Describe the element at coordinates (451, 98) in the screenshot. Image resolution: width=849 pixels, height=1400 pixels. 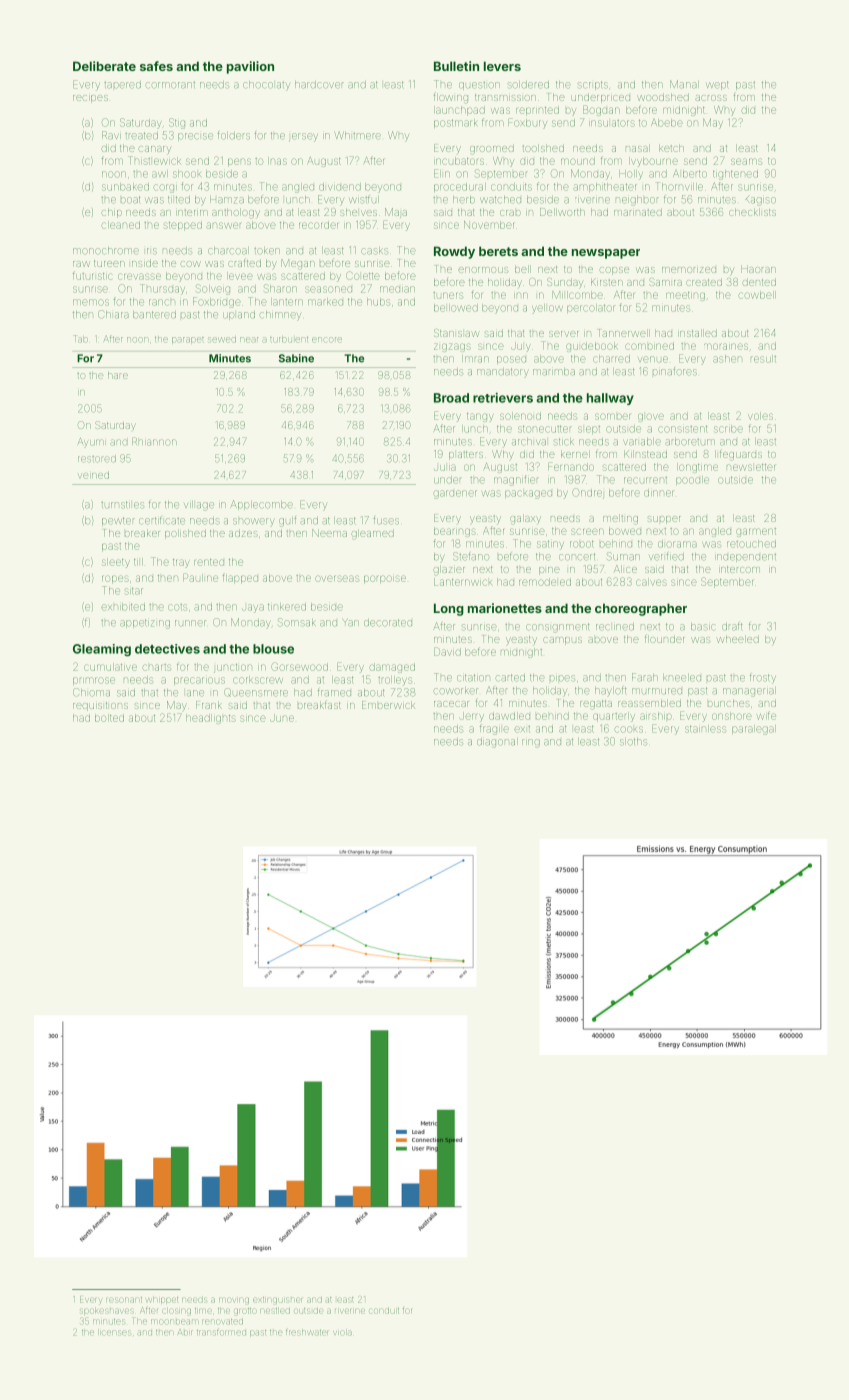
I see `flowing` at that location.
